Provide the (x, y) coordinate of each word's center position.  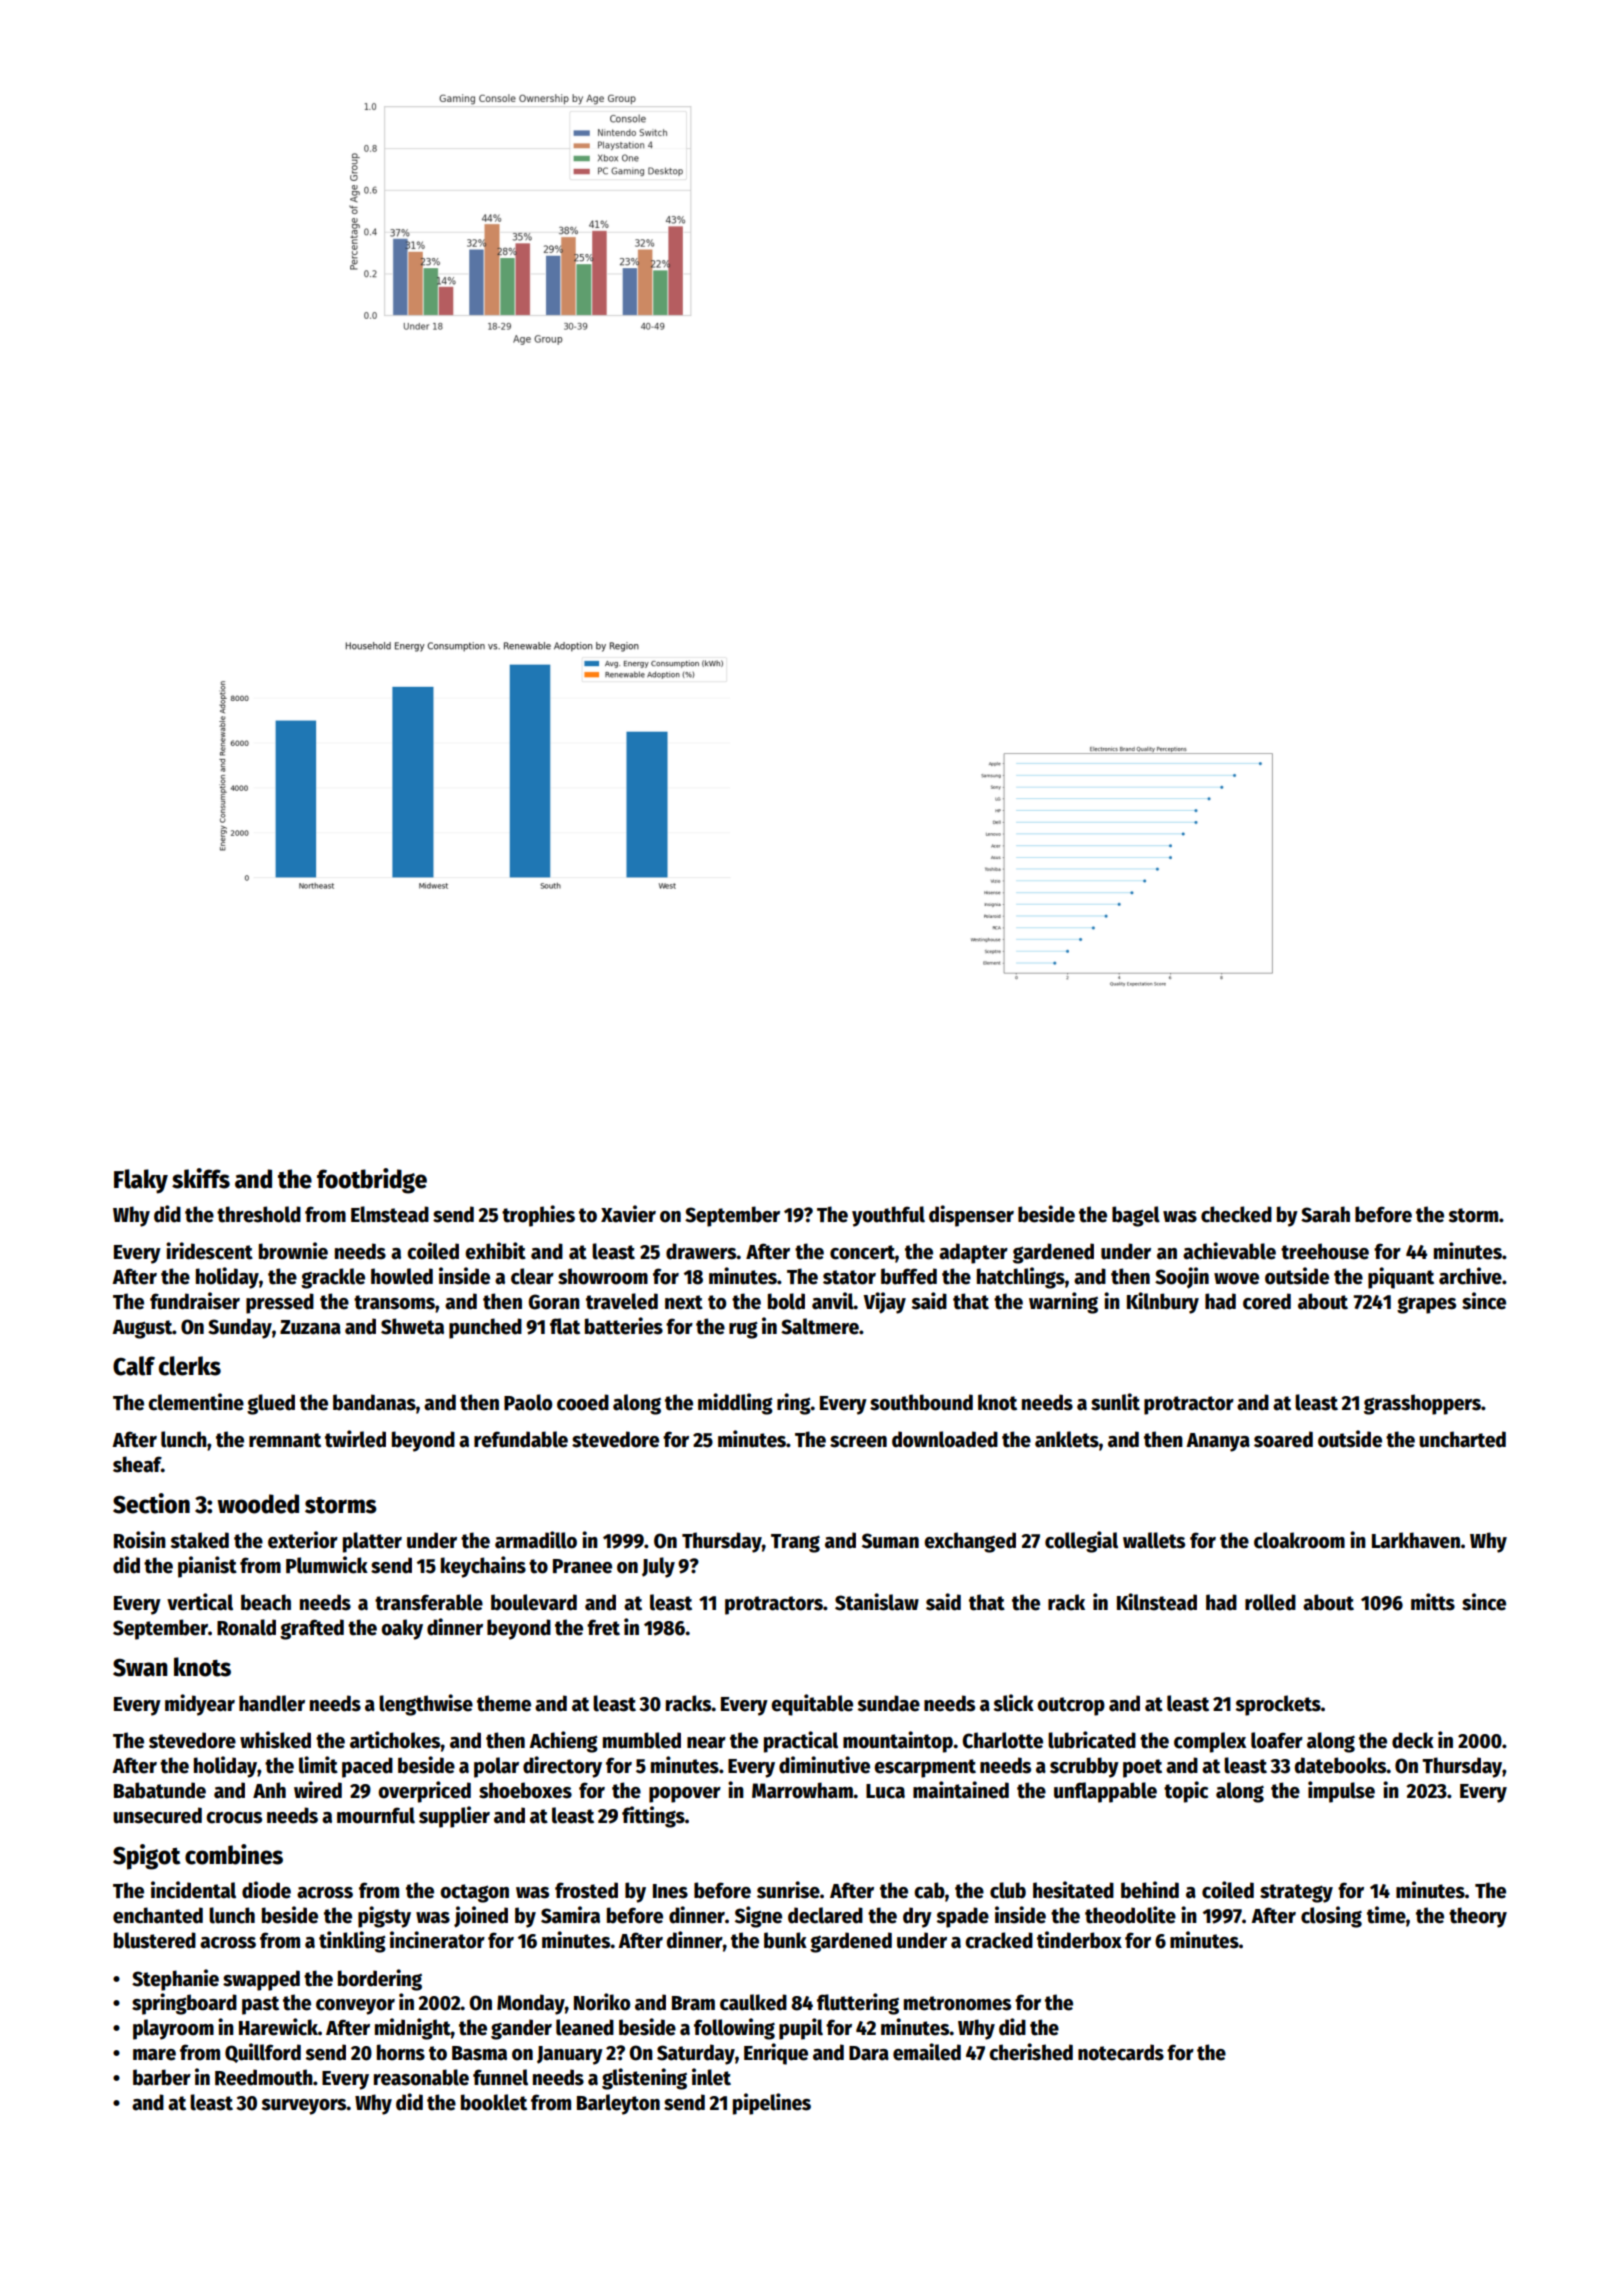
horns (401, 2052)
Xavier (628, 1214)
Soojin (1182, 1278)
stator (849, 1277)
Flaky (141, 1181)
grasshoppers (1422, 1404)
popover (685, 1795)
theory (1478, 1917)
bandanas (374, 1402)
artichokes (395, 1740)
